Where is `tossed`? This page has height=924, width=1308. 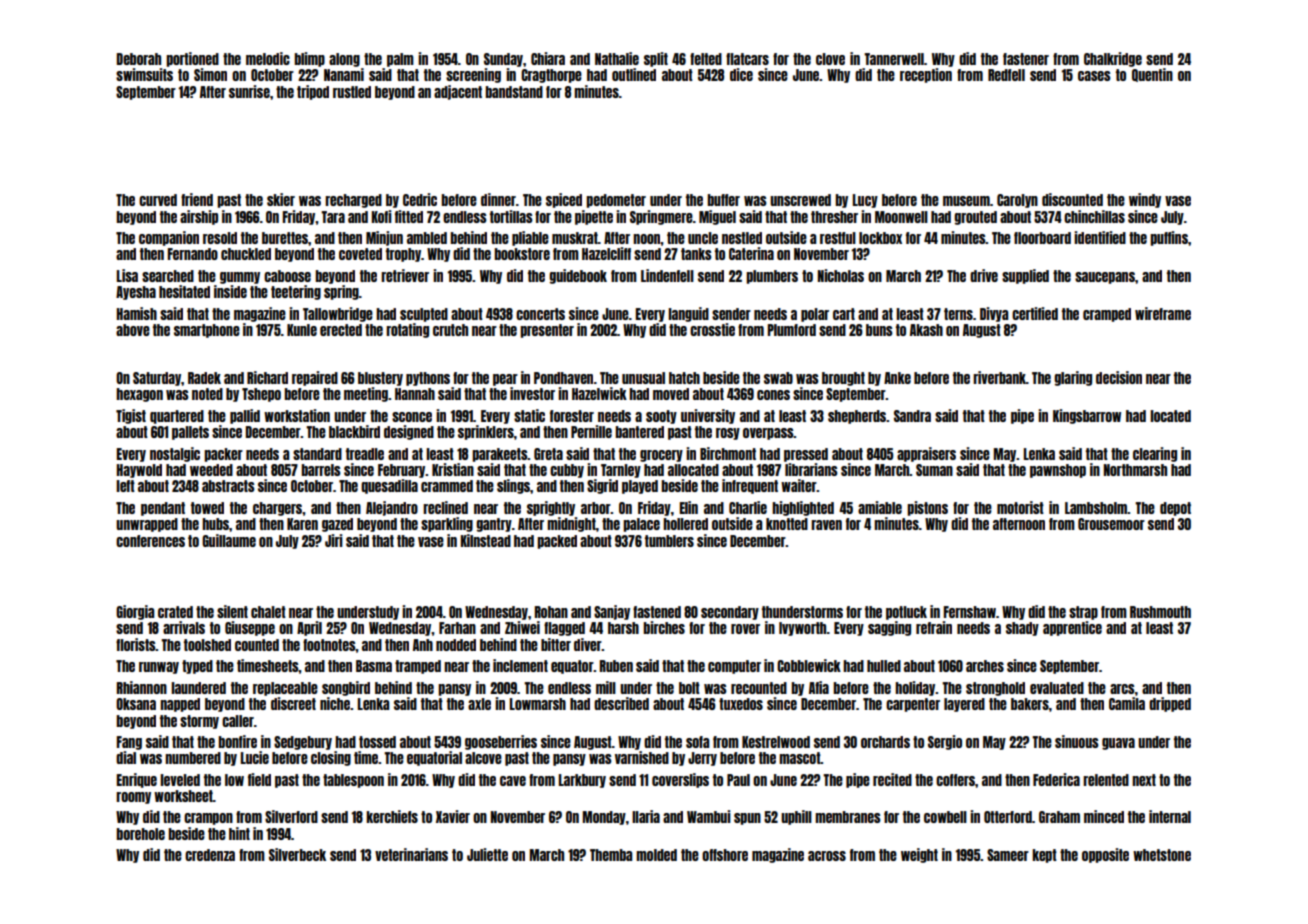
tossed is located at coordinates (377, 742).
